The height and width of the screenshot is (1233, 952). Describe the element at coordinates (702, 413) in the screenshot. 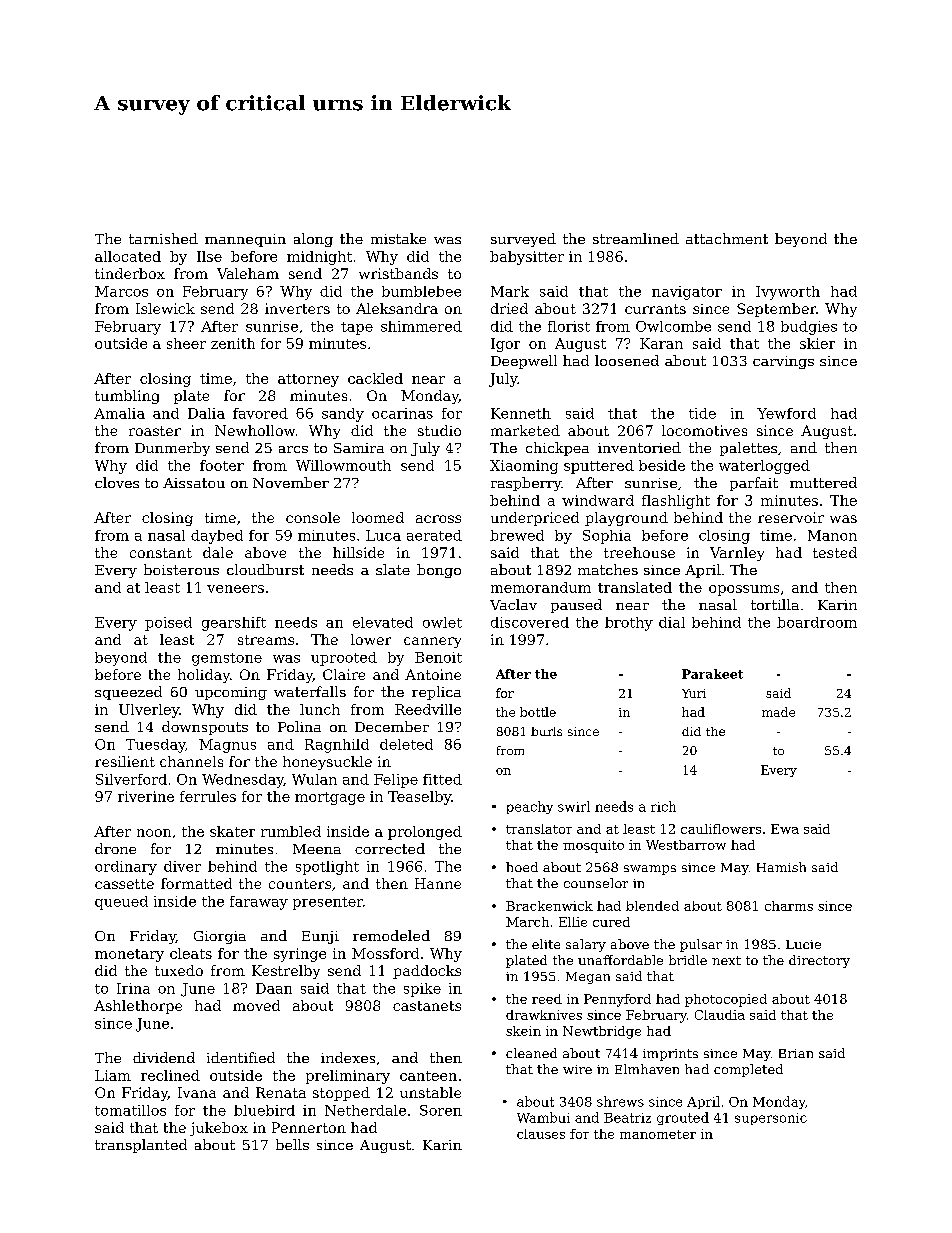

I see `tide` at that location.
